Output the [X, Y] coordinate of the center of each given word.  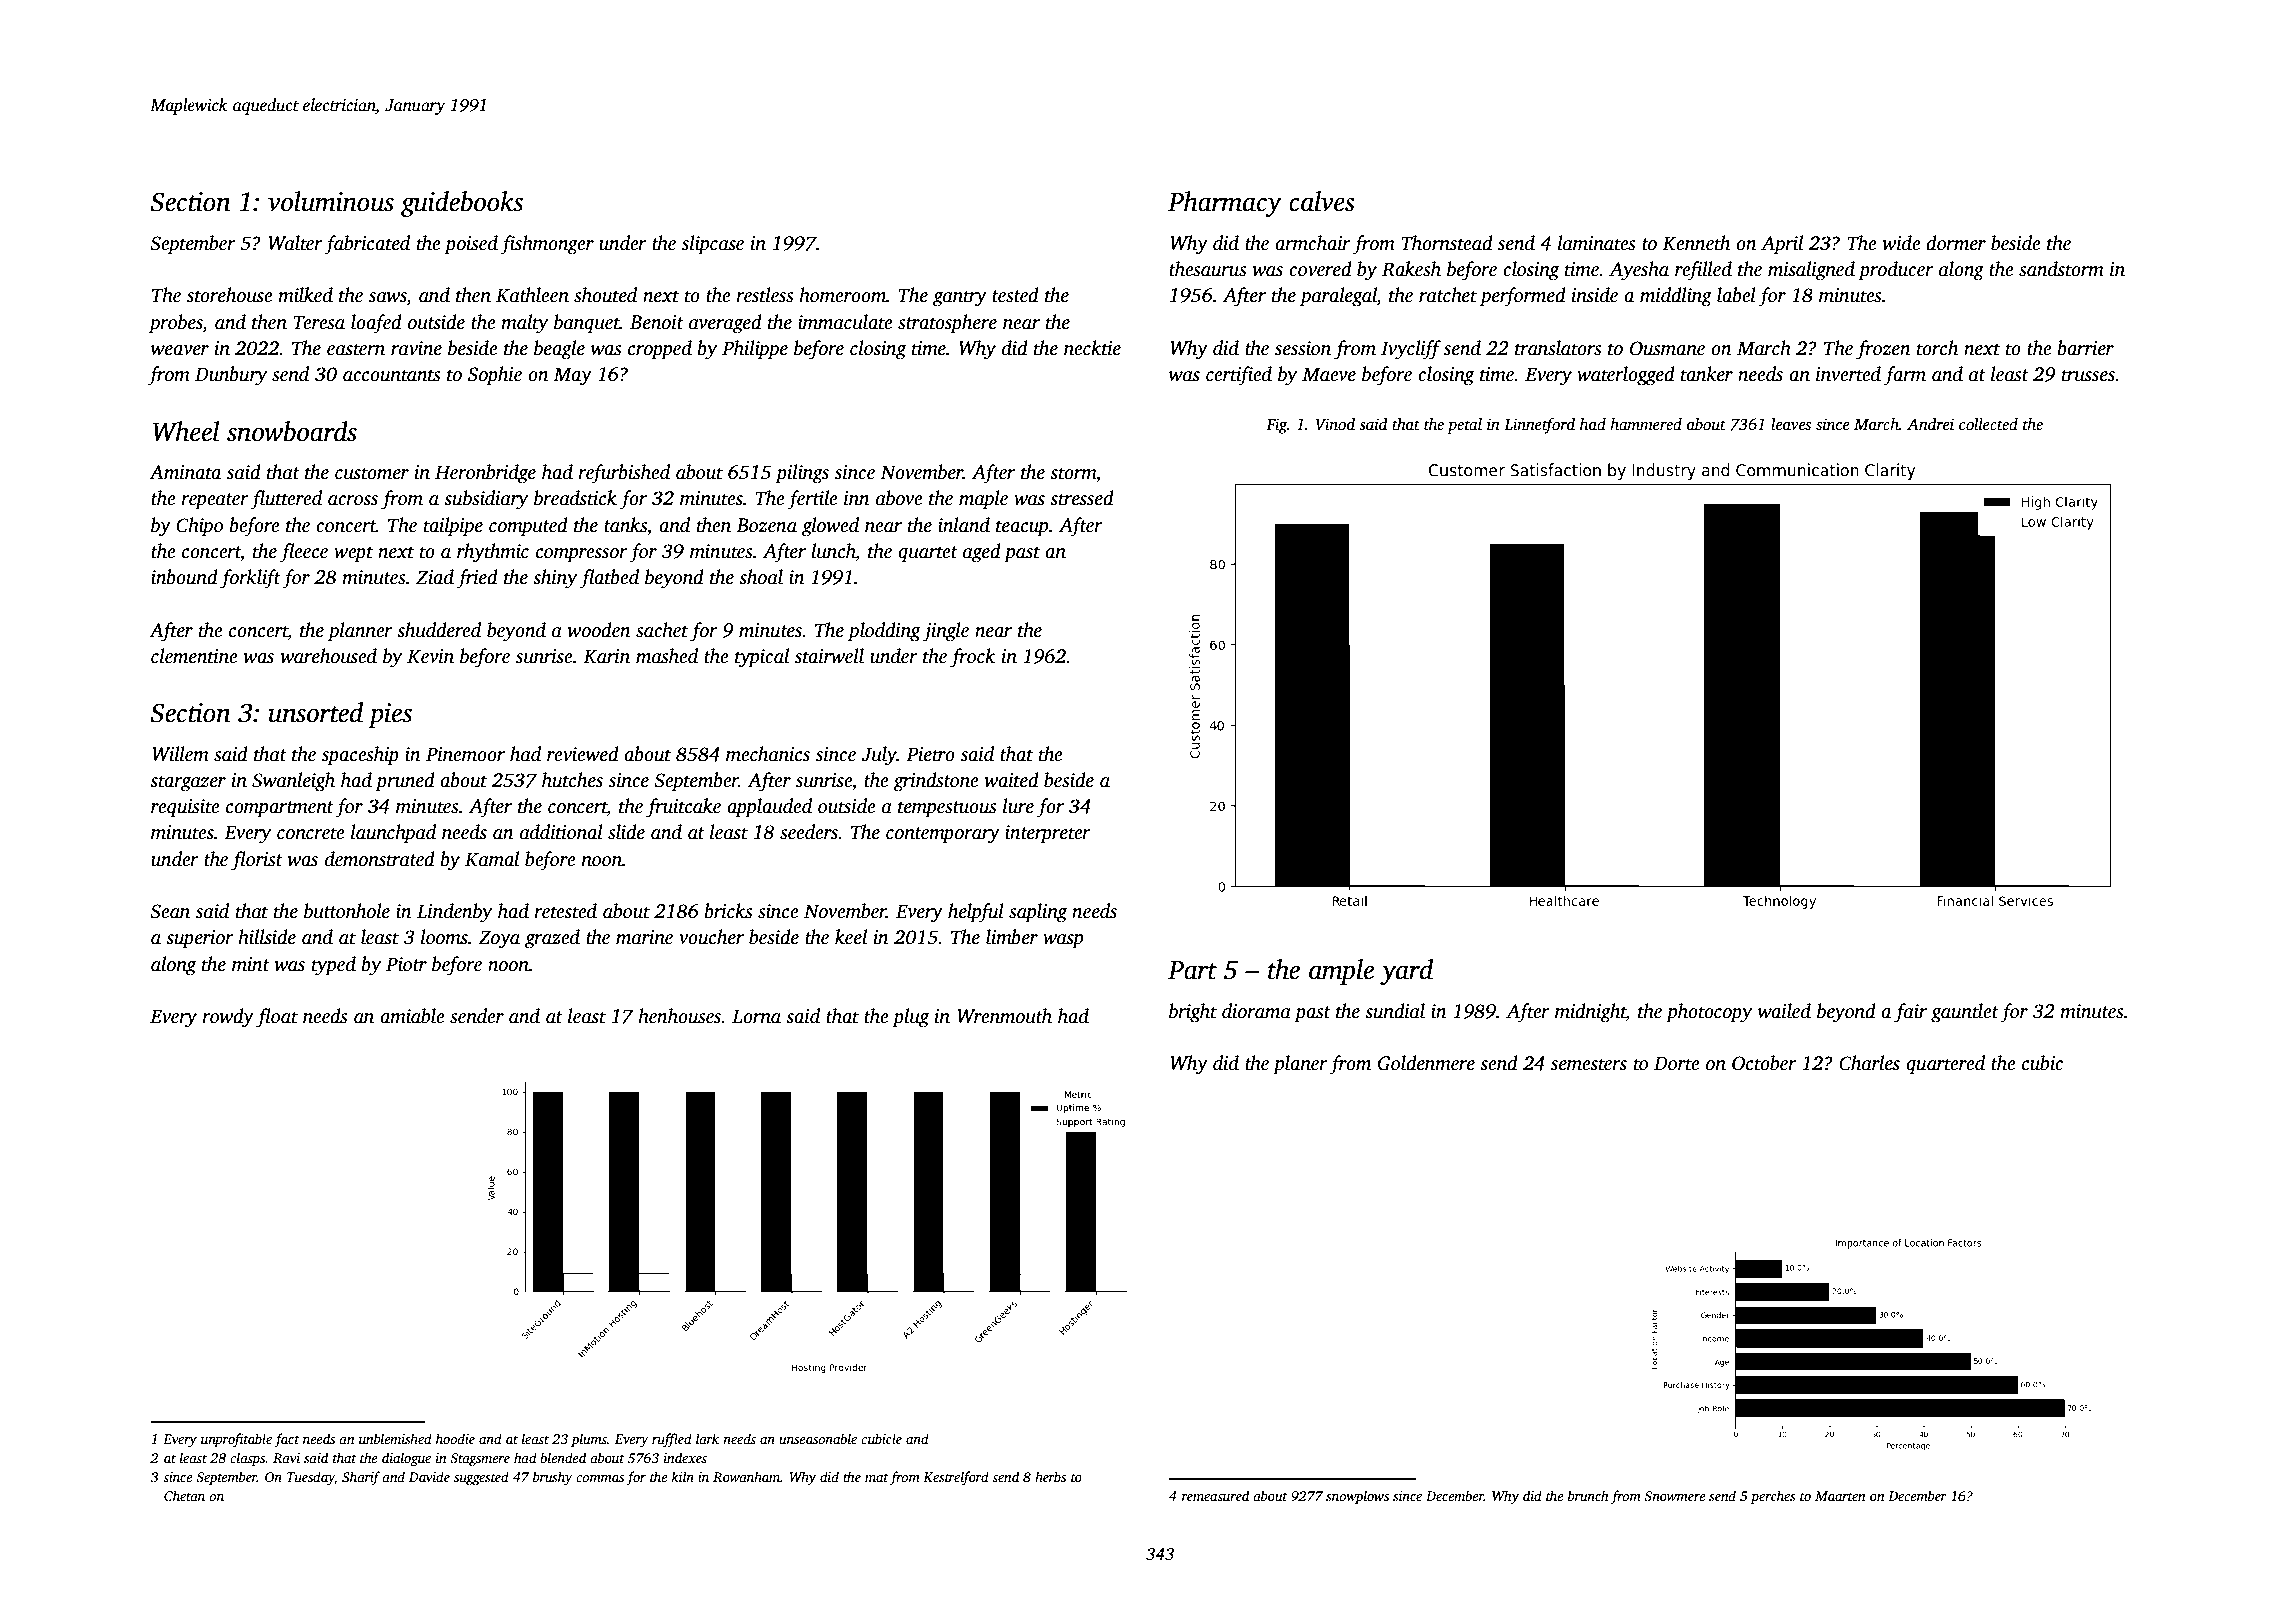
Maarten [1840, 1496]
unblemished [395, 1438]
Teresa [319, 322]
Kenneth [1696, 243]
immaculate [845, 322]
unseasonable [818, 1438]
